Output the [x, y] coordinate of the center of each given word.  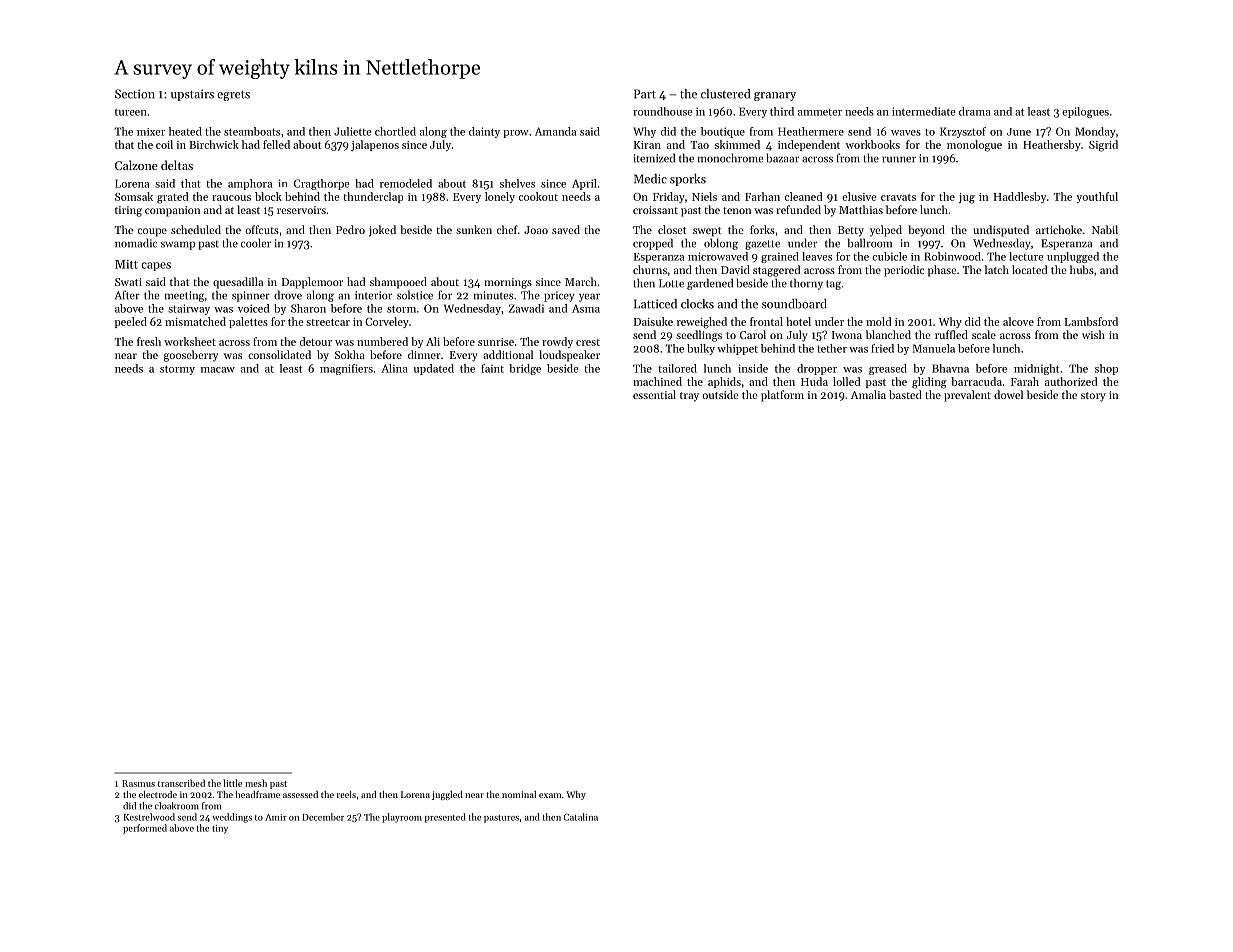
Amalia [868, 394]
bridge [525, 369]
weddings [232, 818]
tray [689, 397]
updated [434, 369]
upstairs [192, 95]
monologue [974, 146]
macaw [218, 370]
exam [550, 795]
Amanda [555, 131]
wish [1093, 334]
